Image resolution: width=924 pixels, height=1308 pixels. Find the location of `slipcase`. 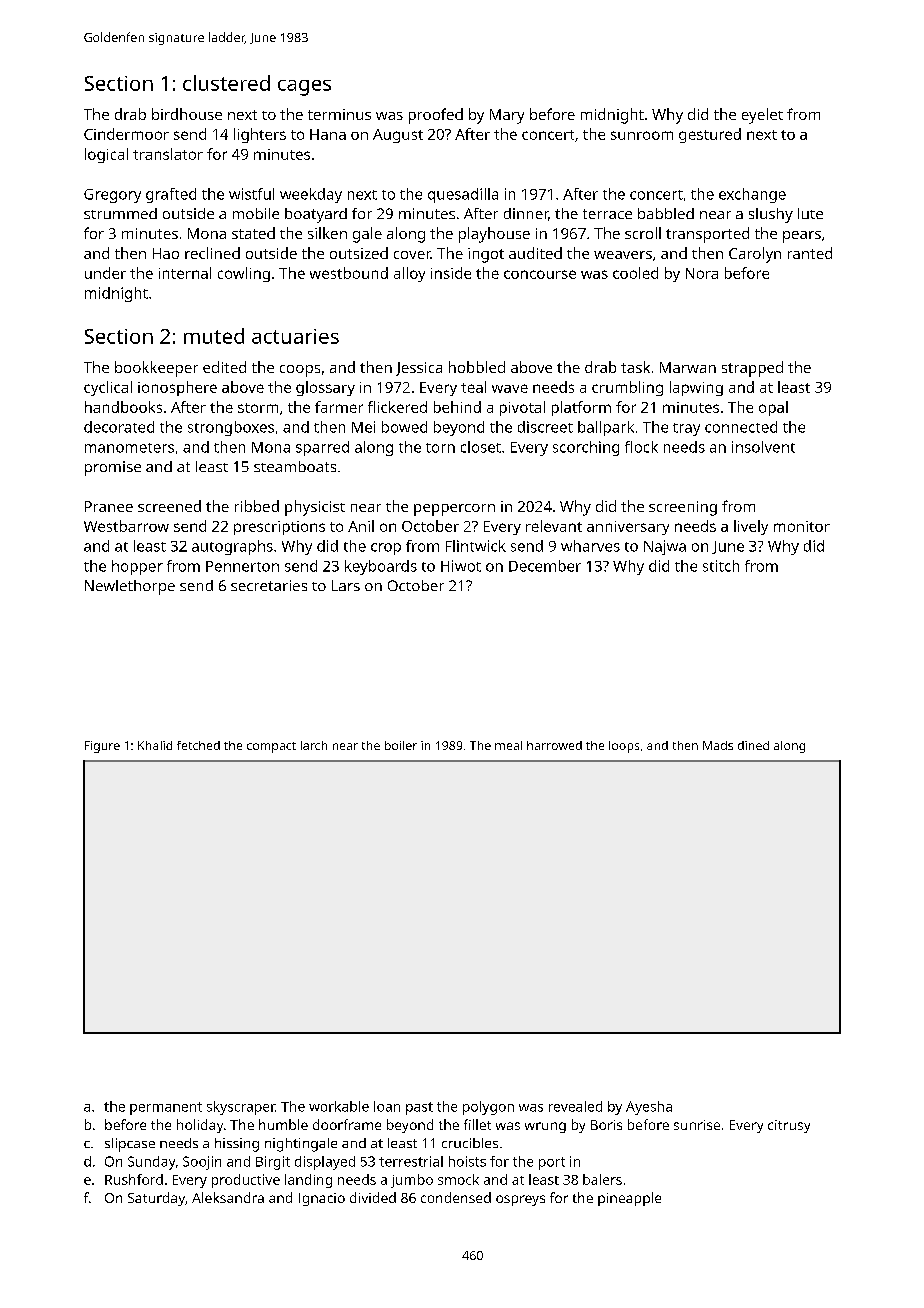

slipcase is located at coordinates (130, 1145).
